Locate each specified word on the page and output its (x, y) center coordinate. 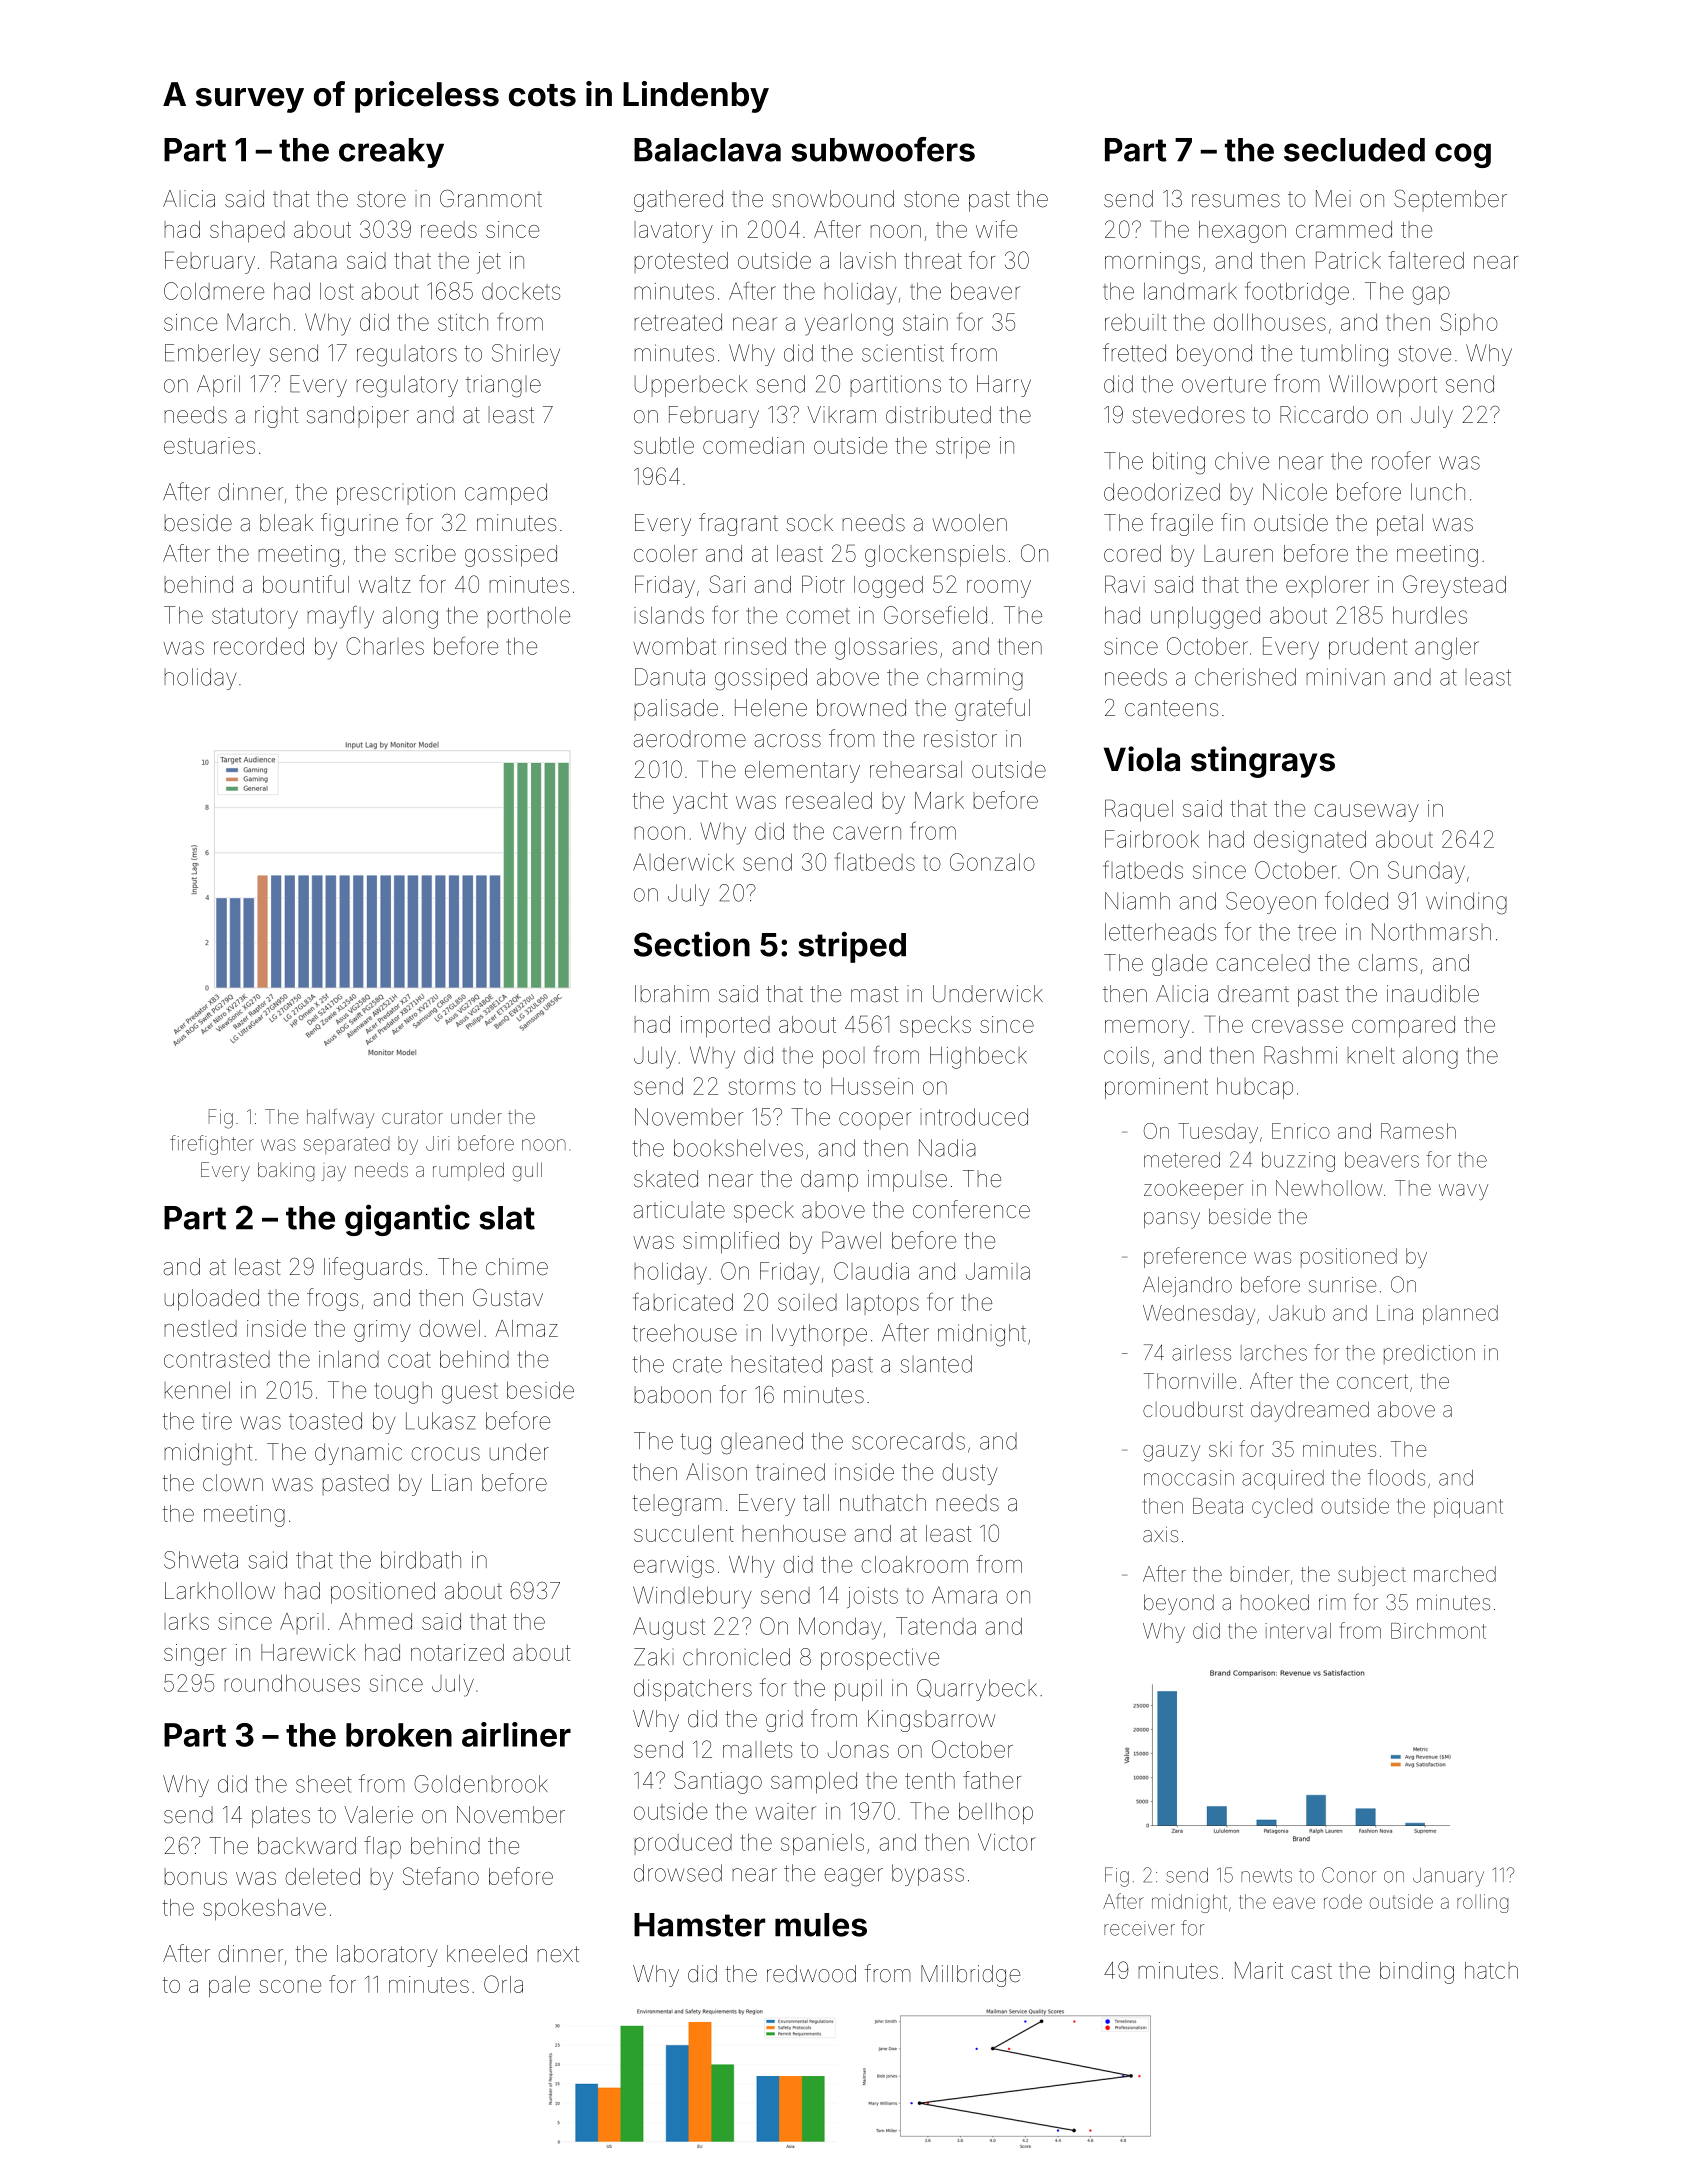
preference (1195, 1257)
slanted (936, 1364)
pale (229, 1987)
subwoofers (883, 149)
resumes (1236, 201)
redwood (811, 1974)
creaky (391, 153)
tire (217, 1421)
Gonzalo (992, 862)
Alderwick (683, 862)
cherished (1245, 677)
